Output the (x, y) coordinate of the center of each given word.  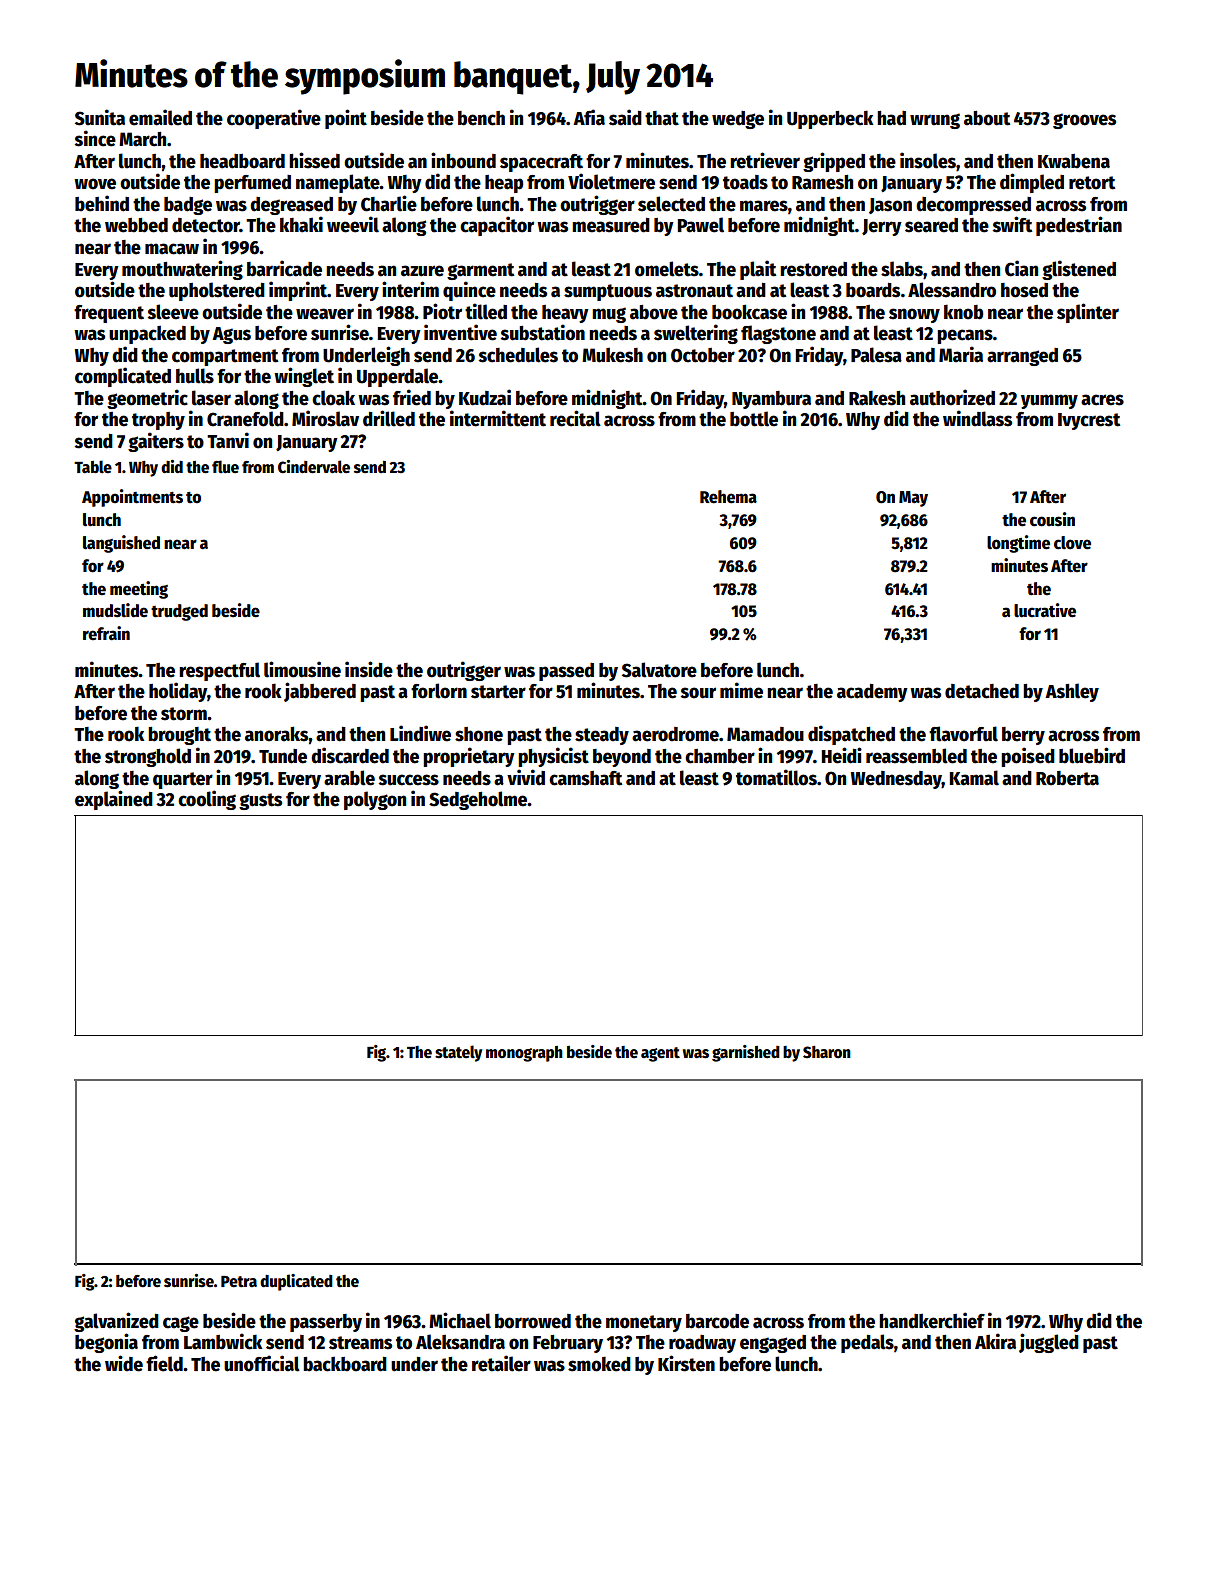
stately (458, 1053)
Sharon (827, 1052)
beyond (622, 758)
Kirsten (686, 1363)
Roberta (1067, 778)
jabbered (320, 692)
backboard (345, 1364)
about (987, 118)
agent (660, 1054)
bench (481, 118)
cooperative (274, 119)
